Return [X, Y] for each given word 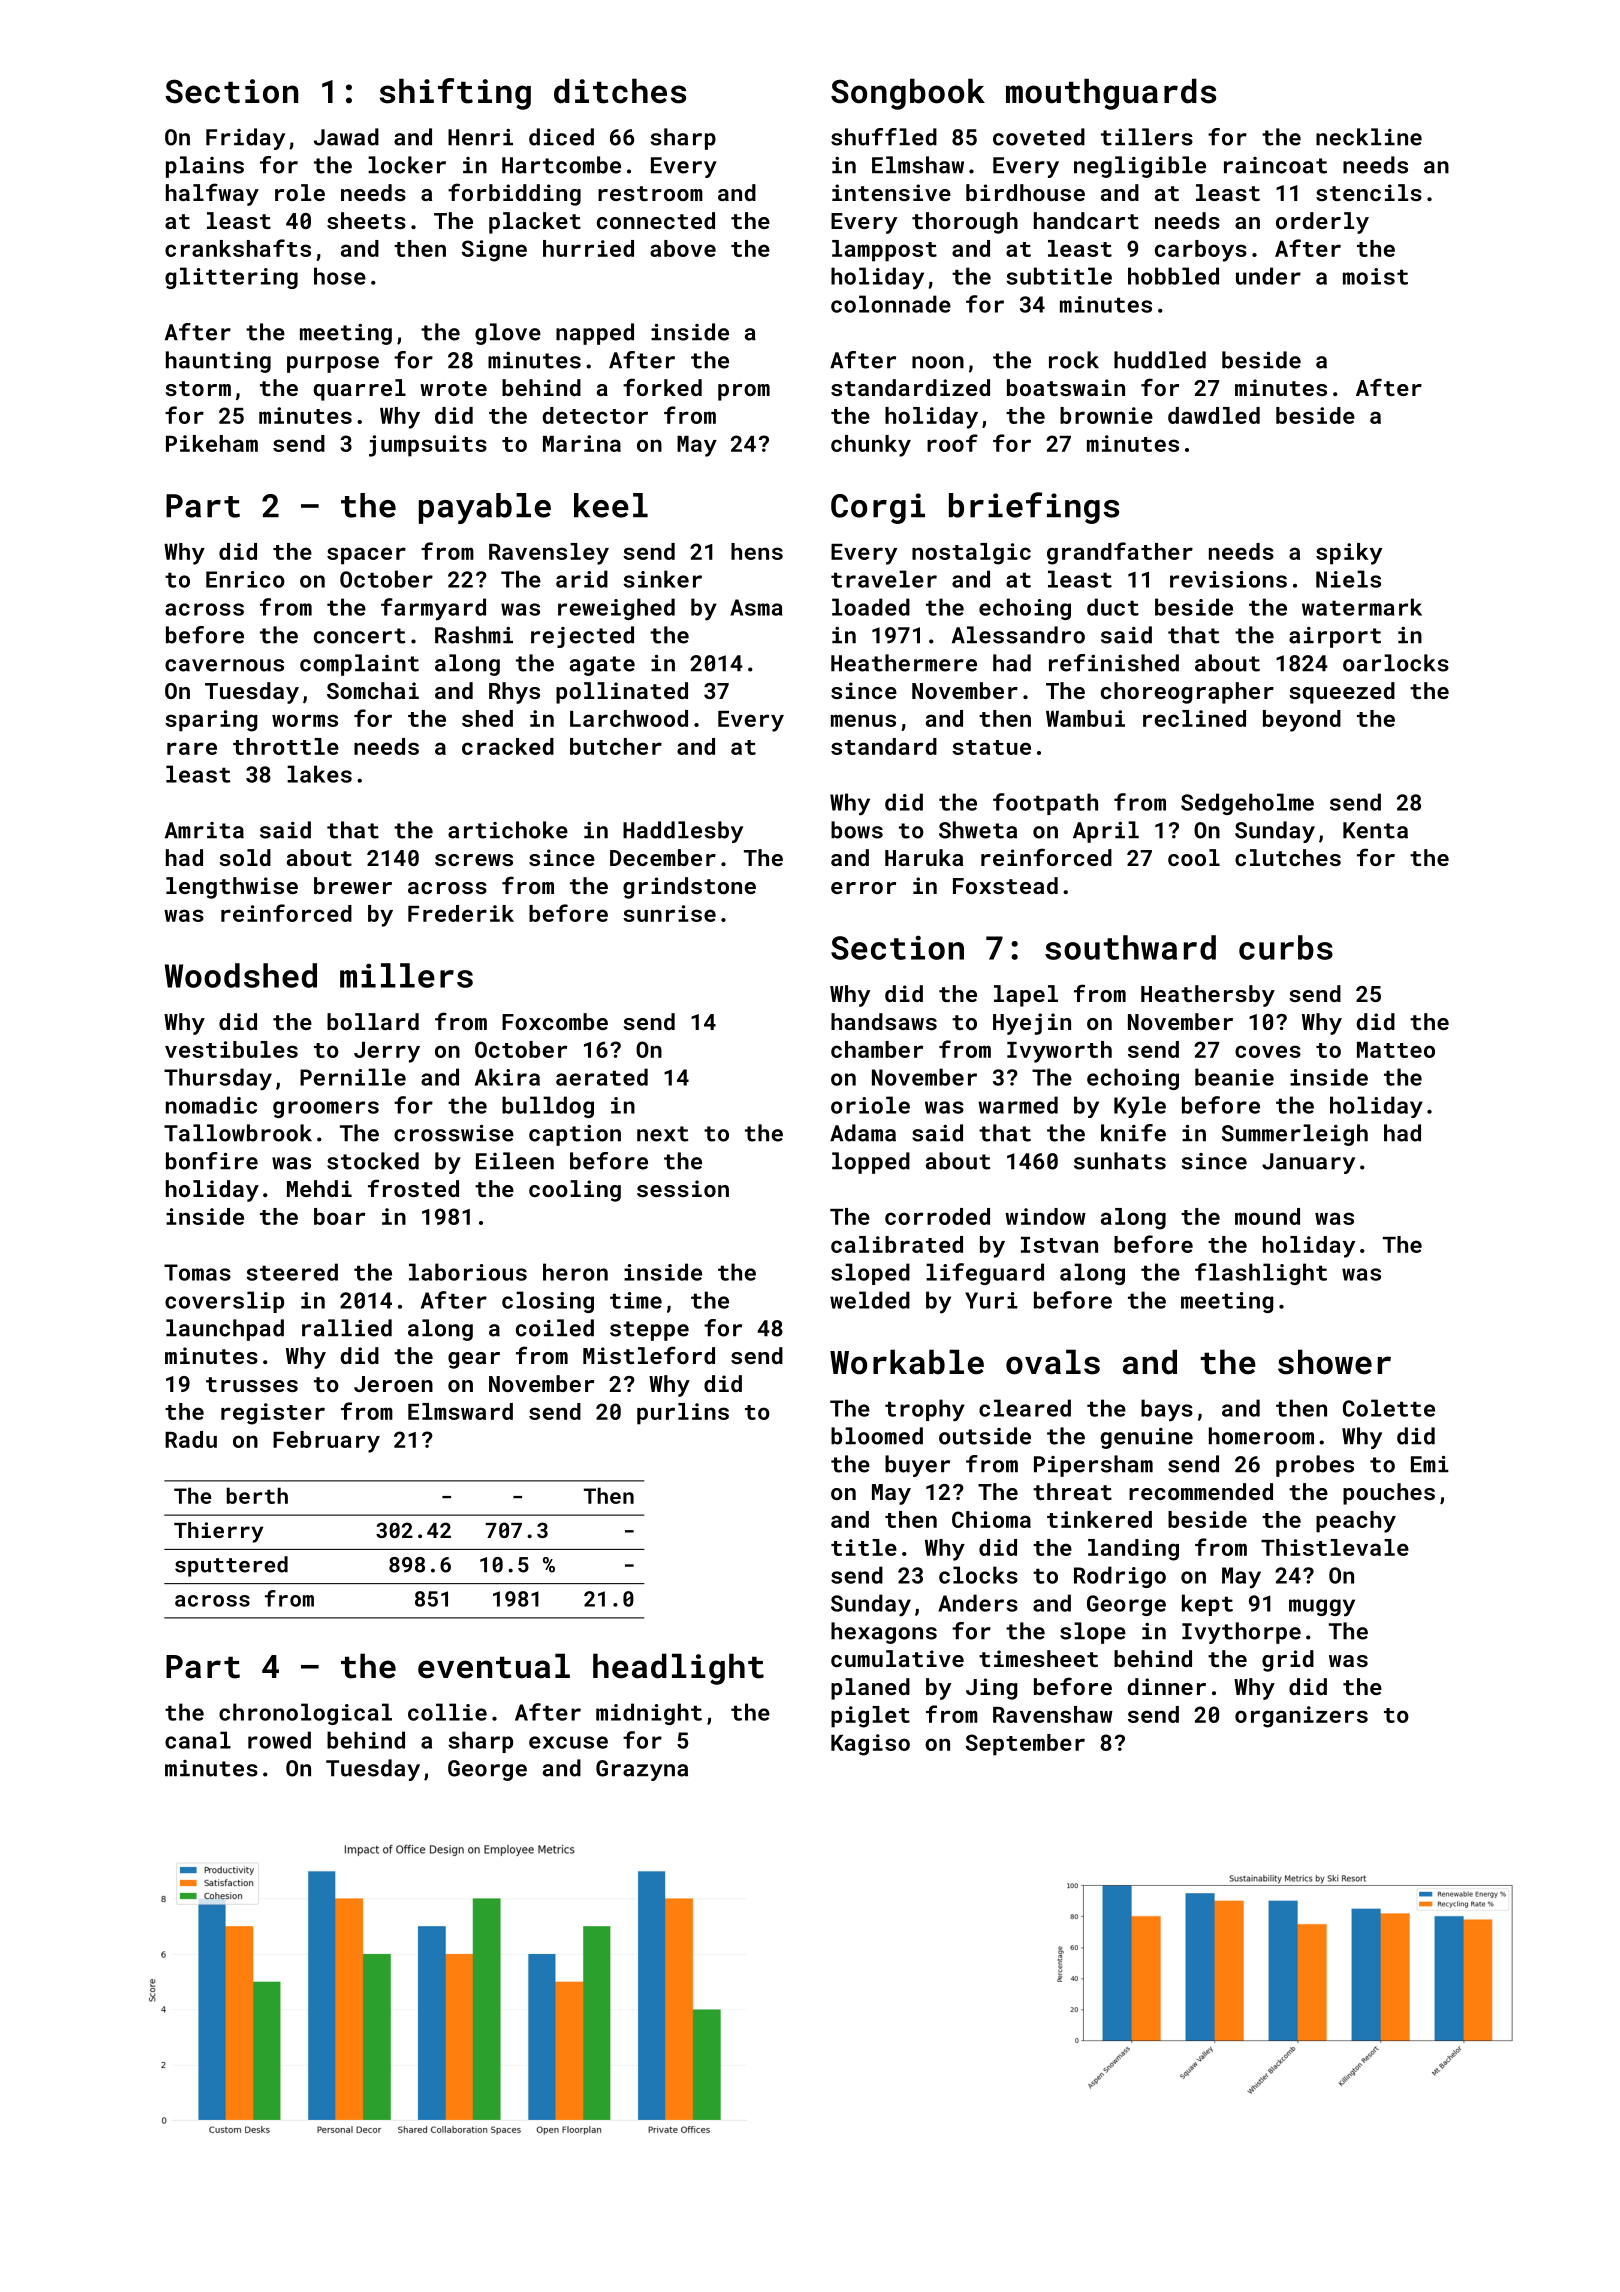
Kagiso [870, 1745]
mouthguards [1111, 94]
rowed [279, 1740]
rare [192, 748]
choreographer [1187, 693]
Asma [756, 607]
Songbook [908, 94]
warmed [1018, 1105]
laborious [468, 1272]
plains [205, 167]
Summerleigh [1295, 1135]
